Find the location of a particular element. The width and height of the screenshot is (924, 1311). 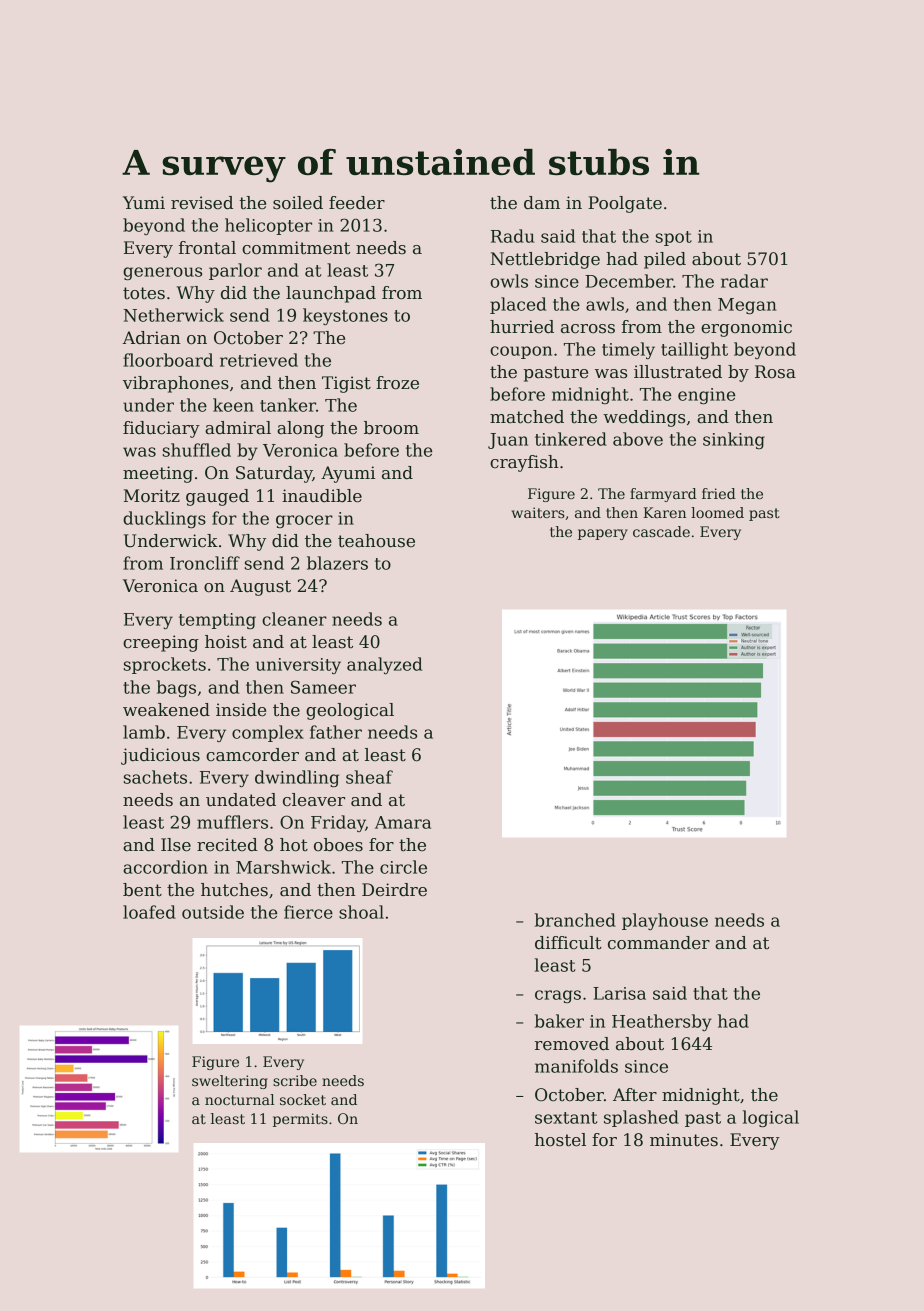

playhouse is located at coordinates (665, 921).
